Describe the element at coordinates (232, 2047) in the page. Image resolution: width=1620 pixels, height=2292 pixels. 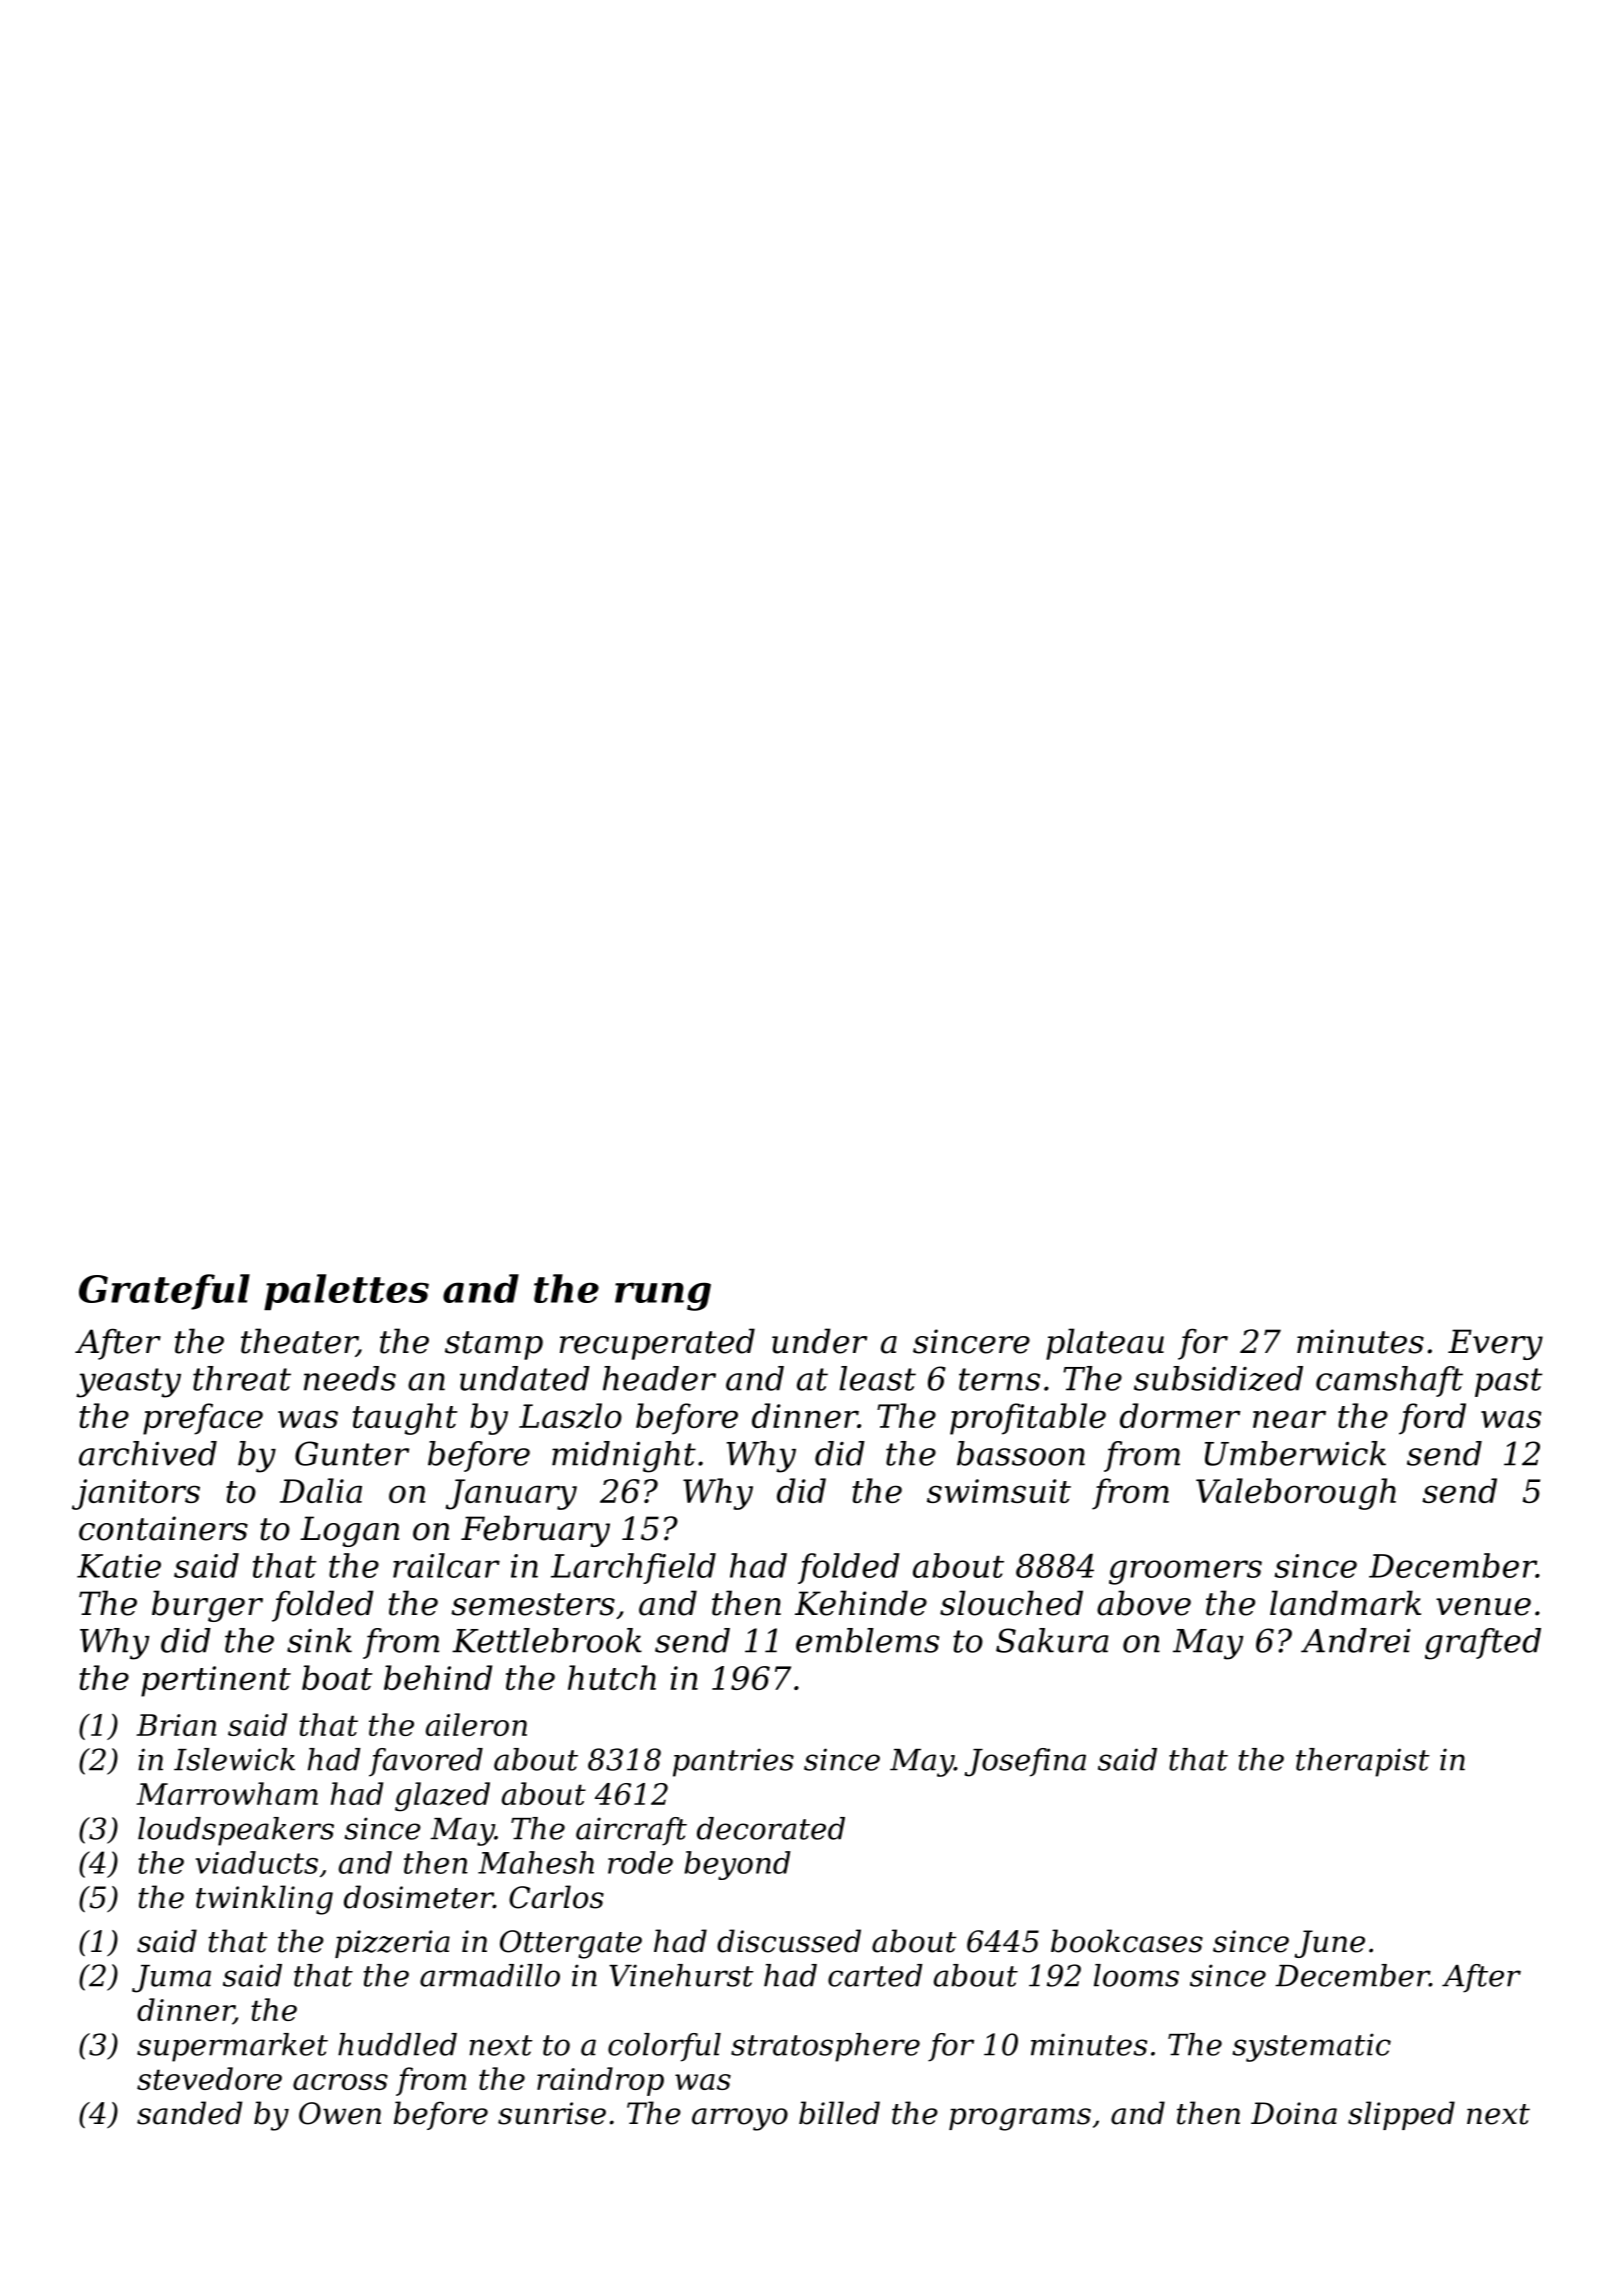
I see `supermarket` at that location.
